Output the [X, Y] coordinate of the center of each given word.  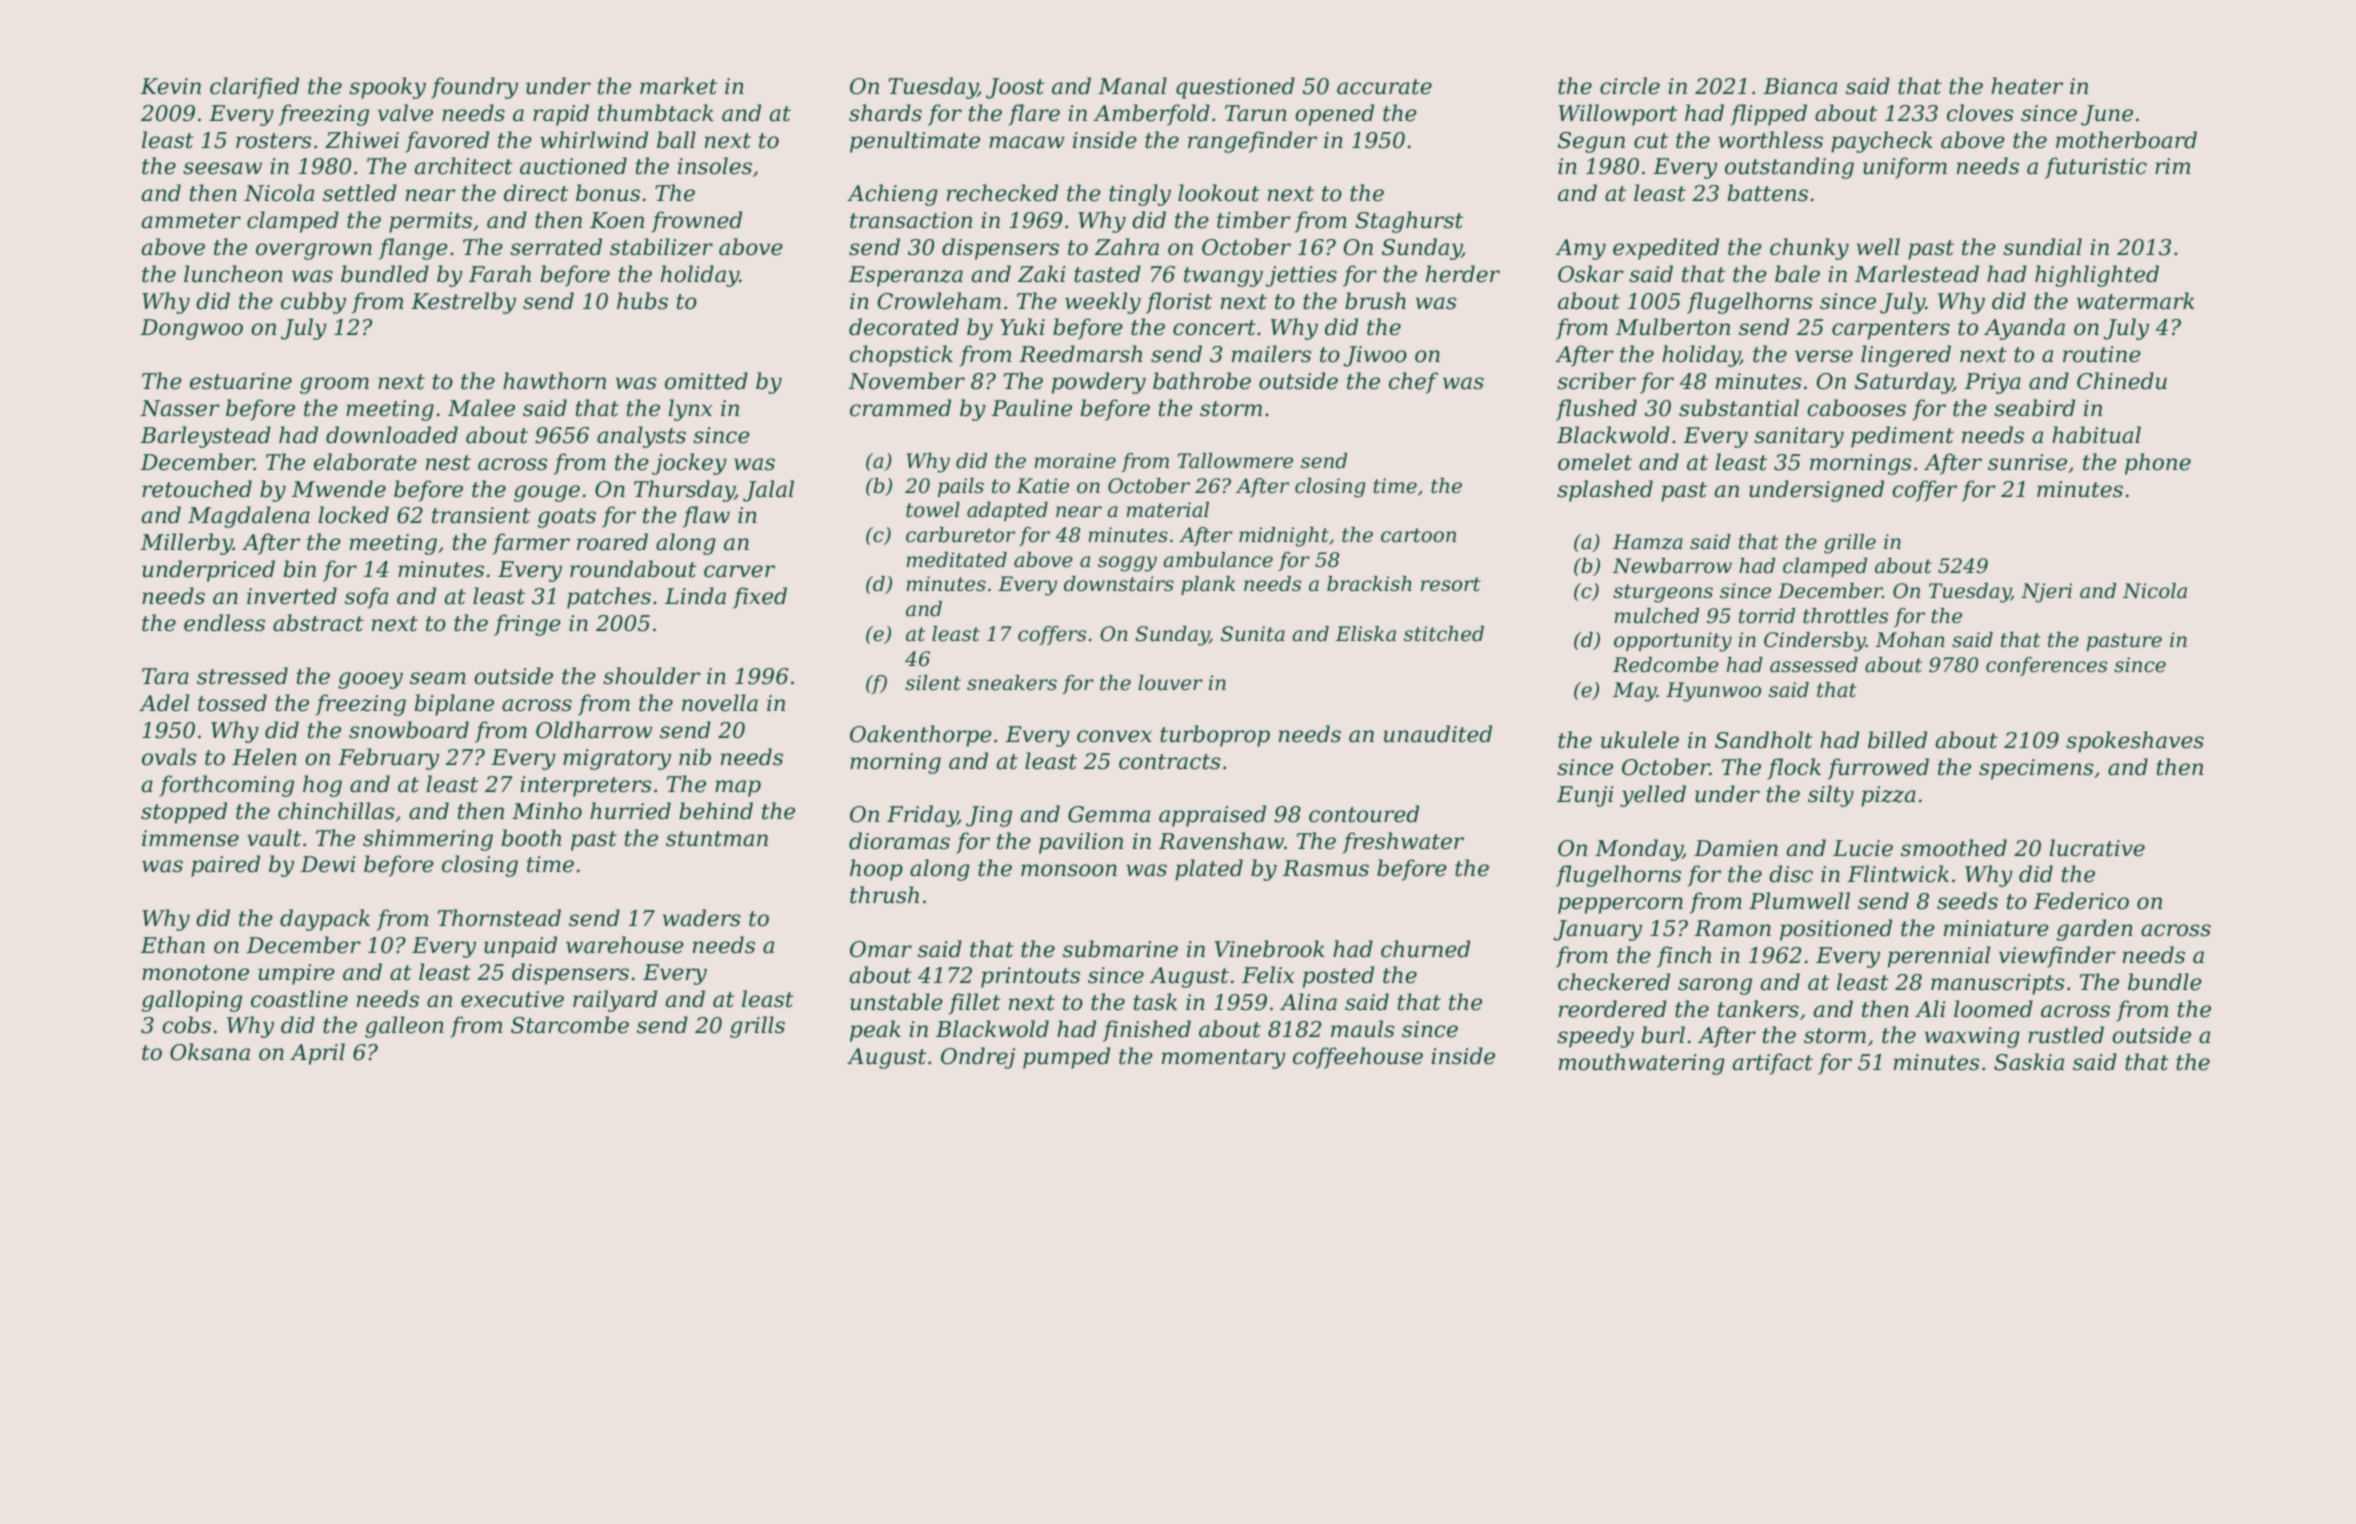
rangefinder [1252, 142]
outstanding [1789, 168]
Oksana [210, 1052]
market [678, 86]
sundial [2042, 247]
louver [1170, 683]
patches [609, 598]
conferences [2046, 666]
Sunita [1253, 634]
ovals [169, 757]
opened [1334, 115]
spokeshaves [2135, 742]
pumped [1066, 1058]
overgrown [314, 251]
